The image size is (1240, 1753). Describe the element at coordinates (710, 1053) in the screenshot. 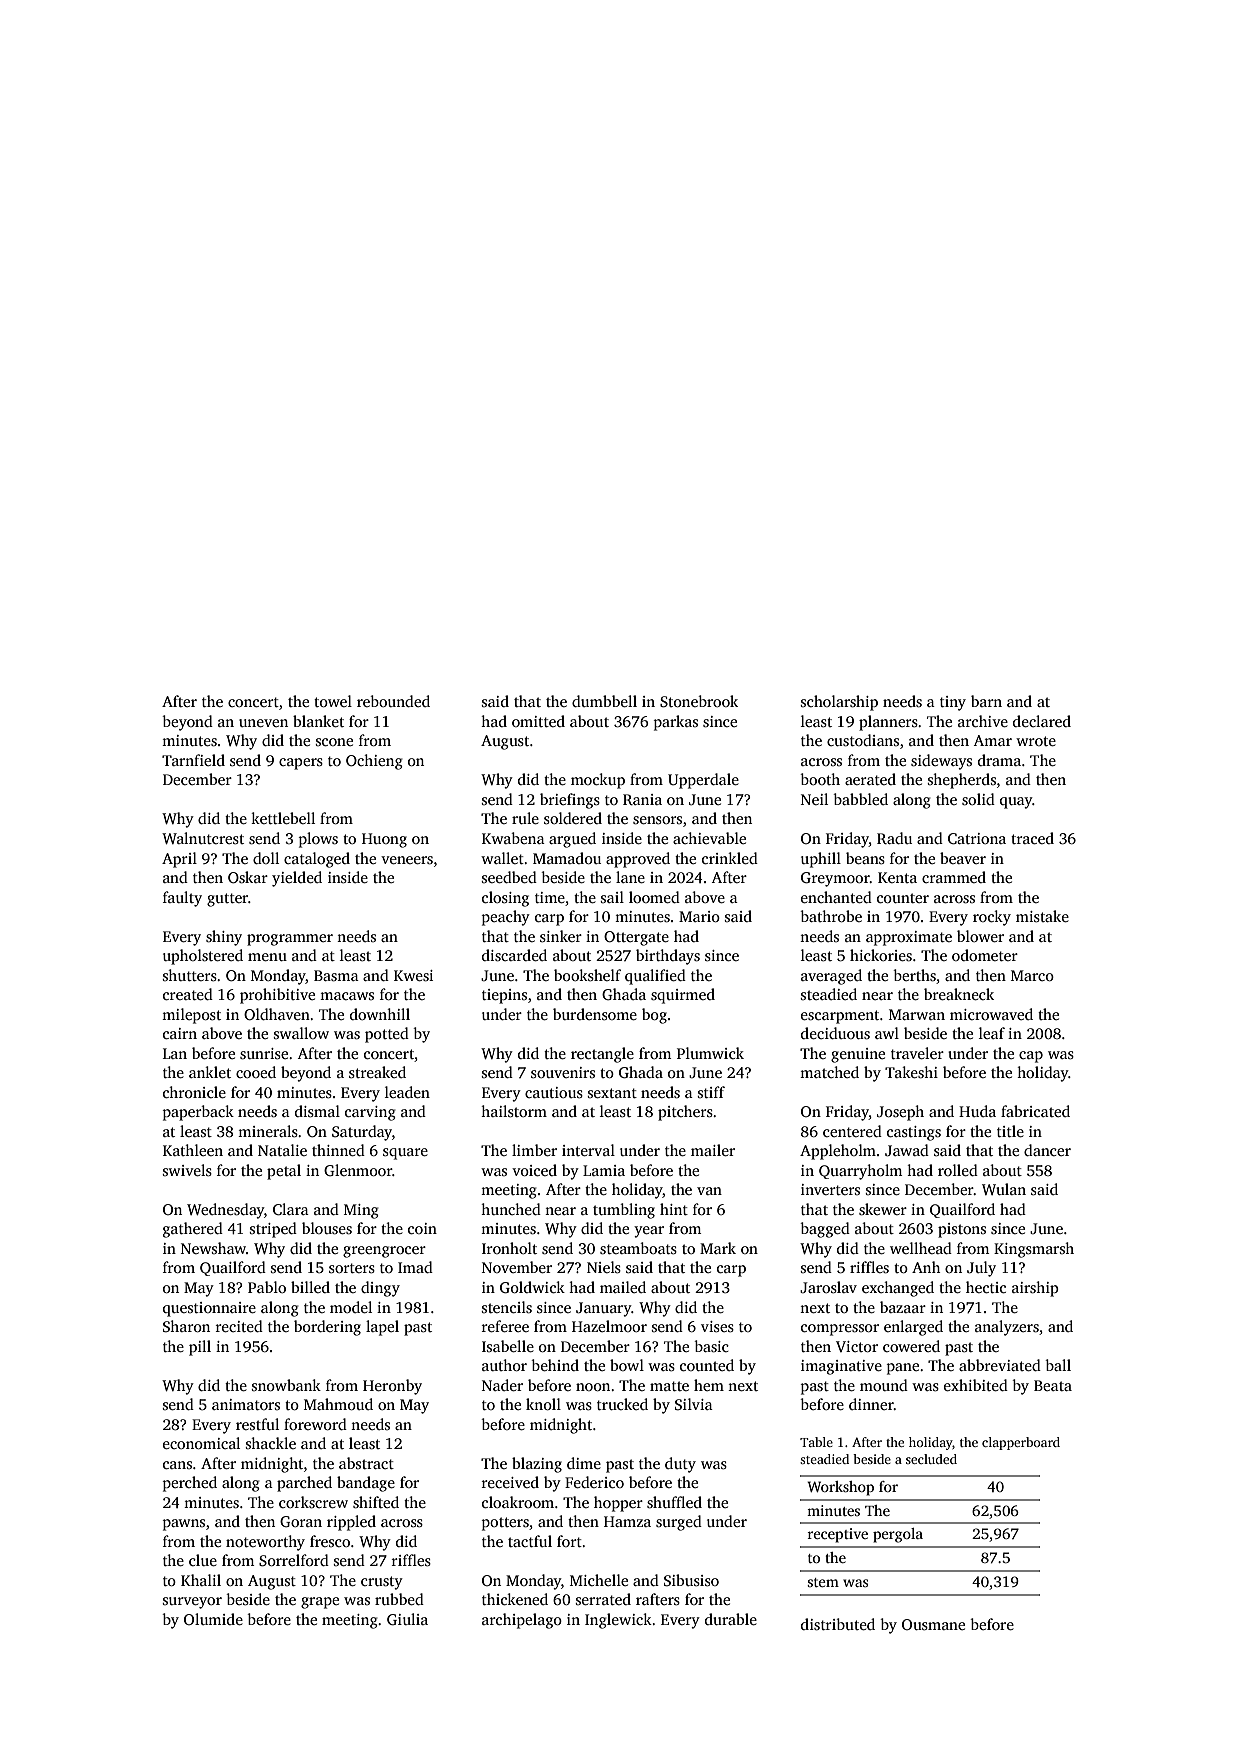

I see `Plumwick` at that location.
